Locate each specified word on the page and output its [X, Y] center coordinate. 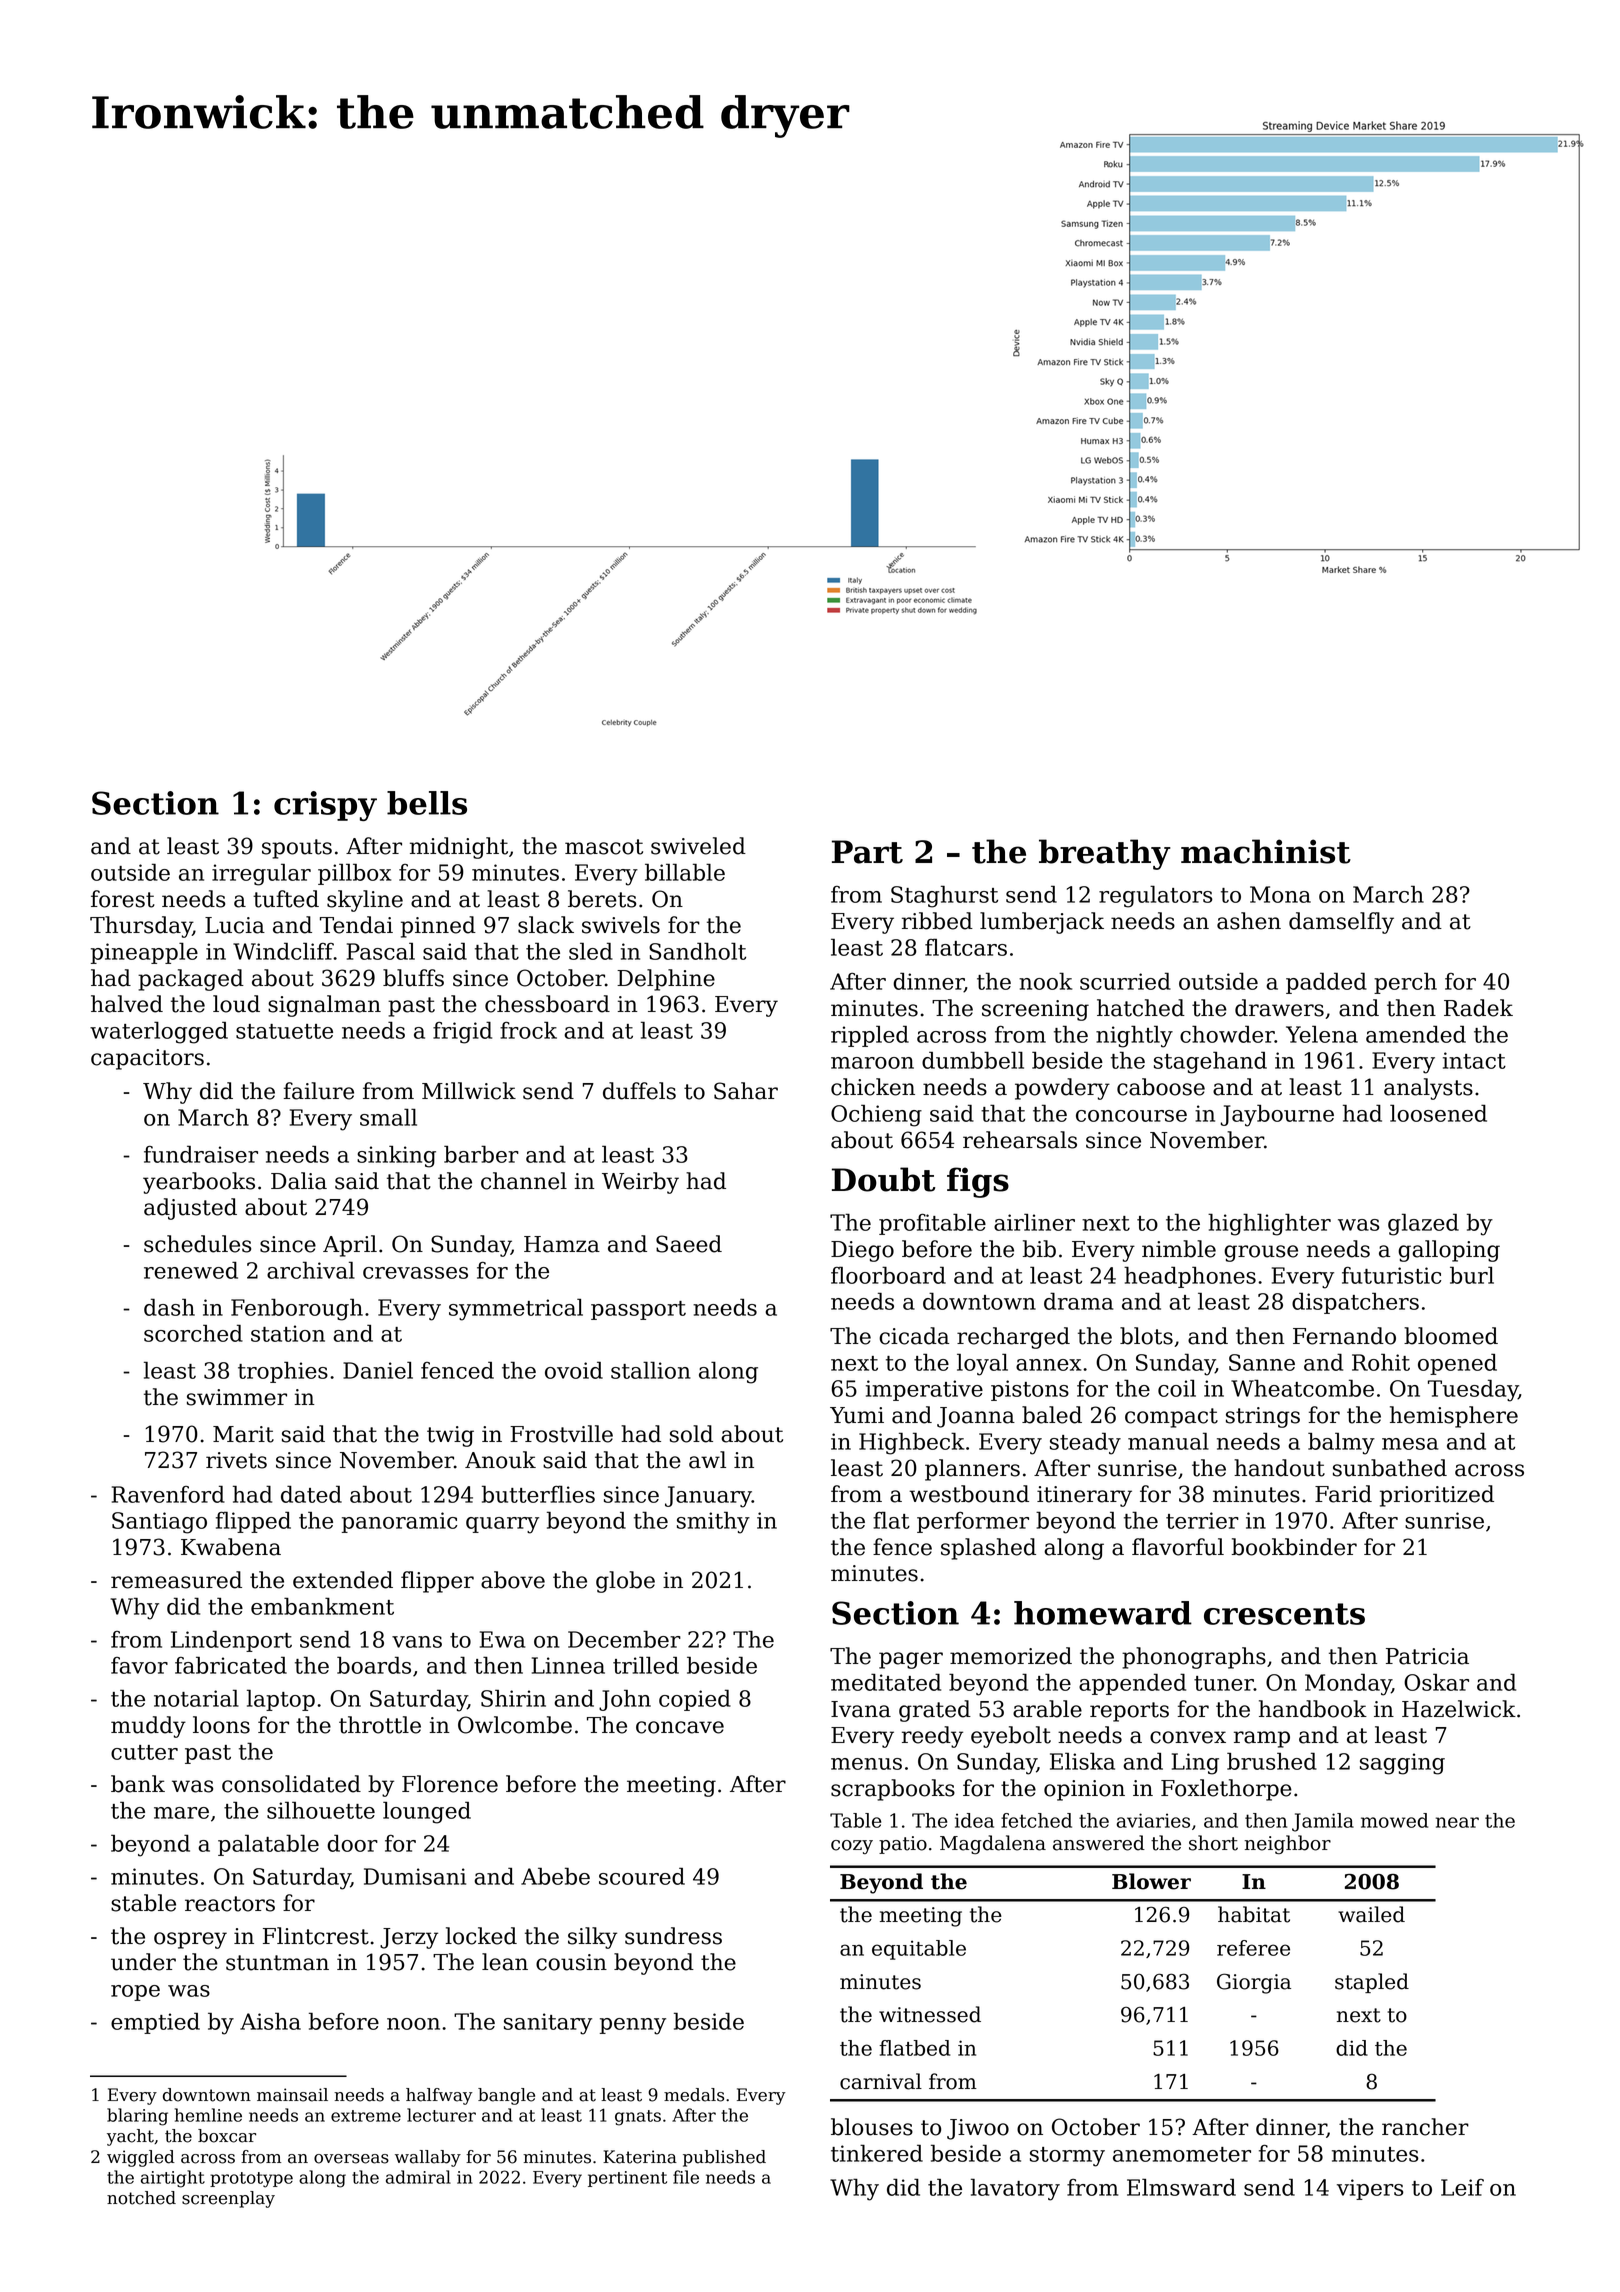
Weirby [640, 1183]
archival [311, 1270]
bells [427, 803]
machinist [1266, 851]
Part [867, 852]
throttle [380, 1725]
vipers [1370, 2189]
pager [911, 1660]
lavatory [1015, 2189]
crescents [1284, 1614]
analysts [1428, 1089]
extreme [366, 2116]
